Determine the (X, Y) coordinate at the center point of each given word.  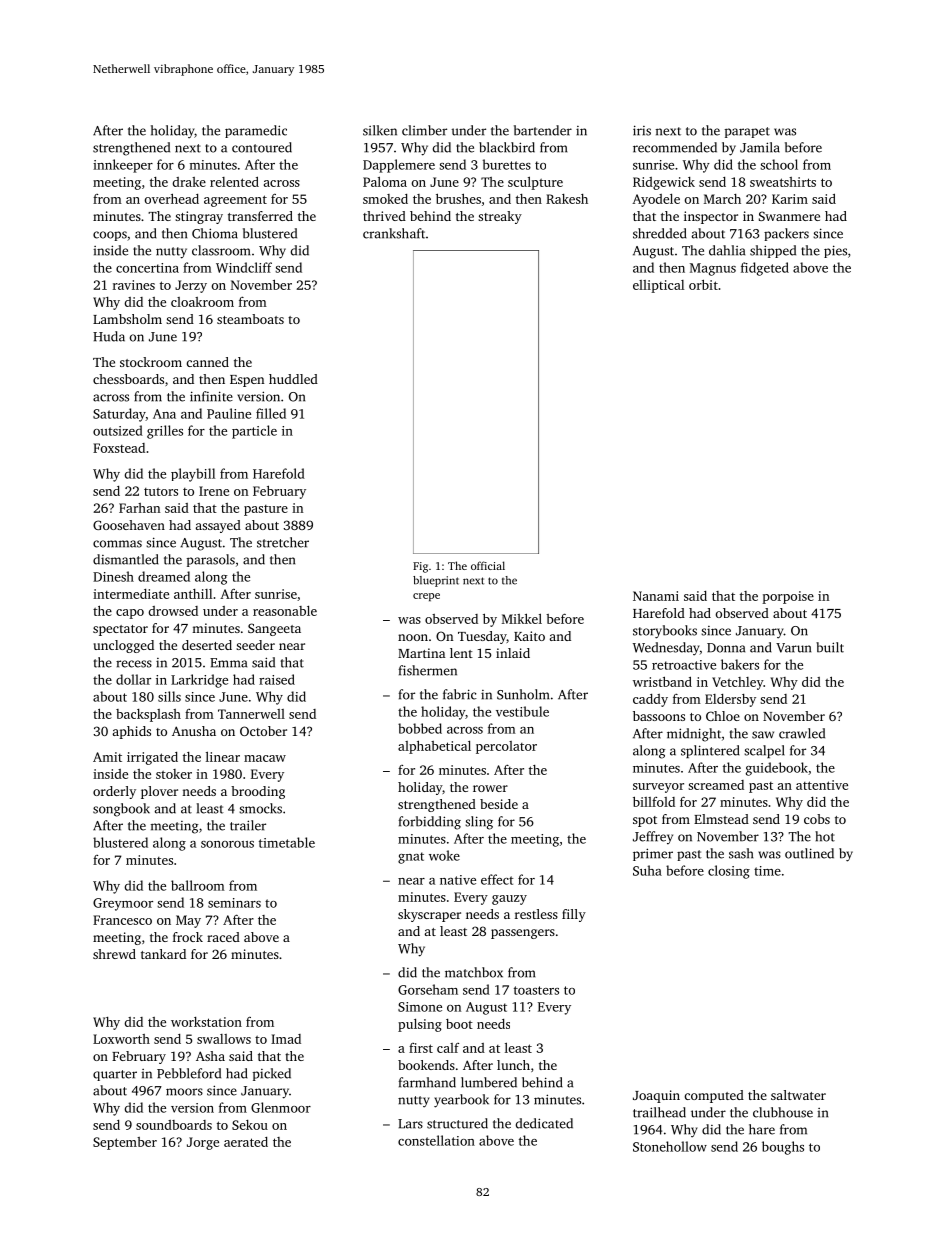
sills (169, 696)
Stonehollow (670, 1146)
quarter (115, 1075)
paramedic (256, 131)
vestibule (522, 711)
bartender (543, 130)
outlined (809, 853)
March (722, 199)
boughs (783, 1148)
